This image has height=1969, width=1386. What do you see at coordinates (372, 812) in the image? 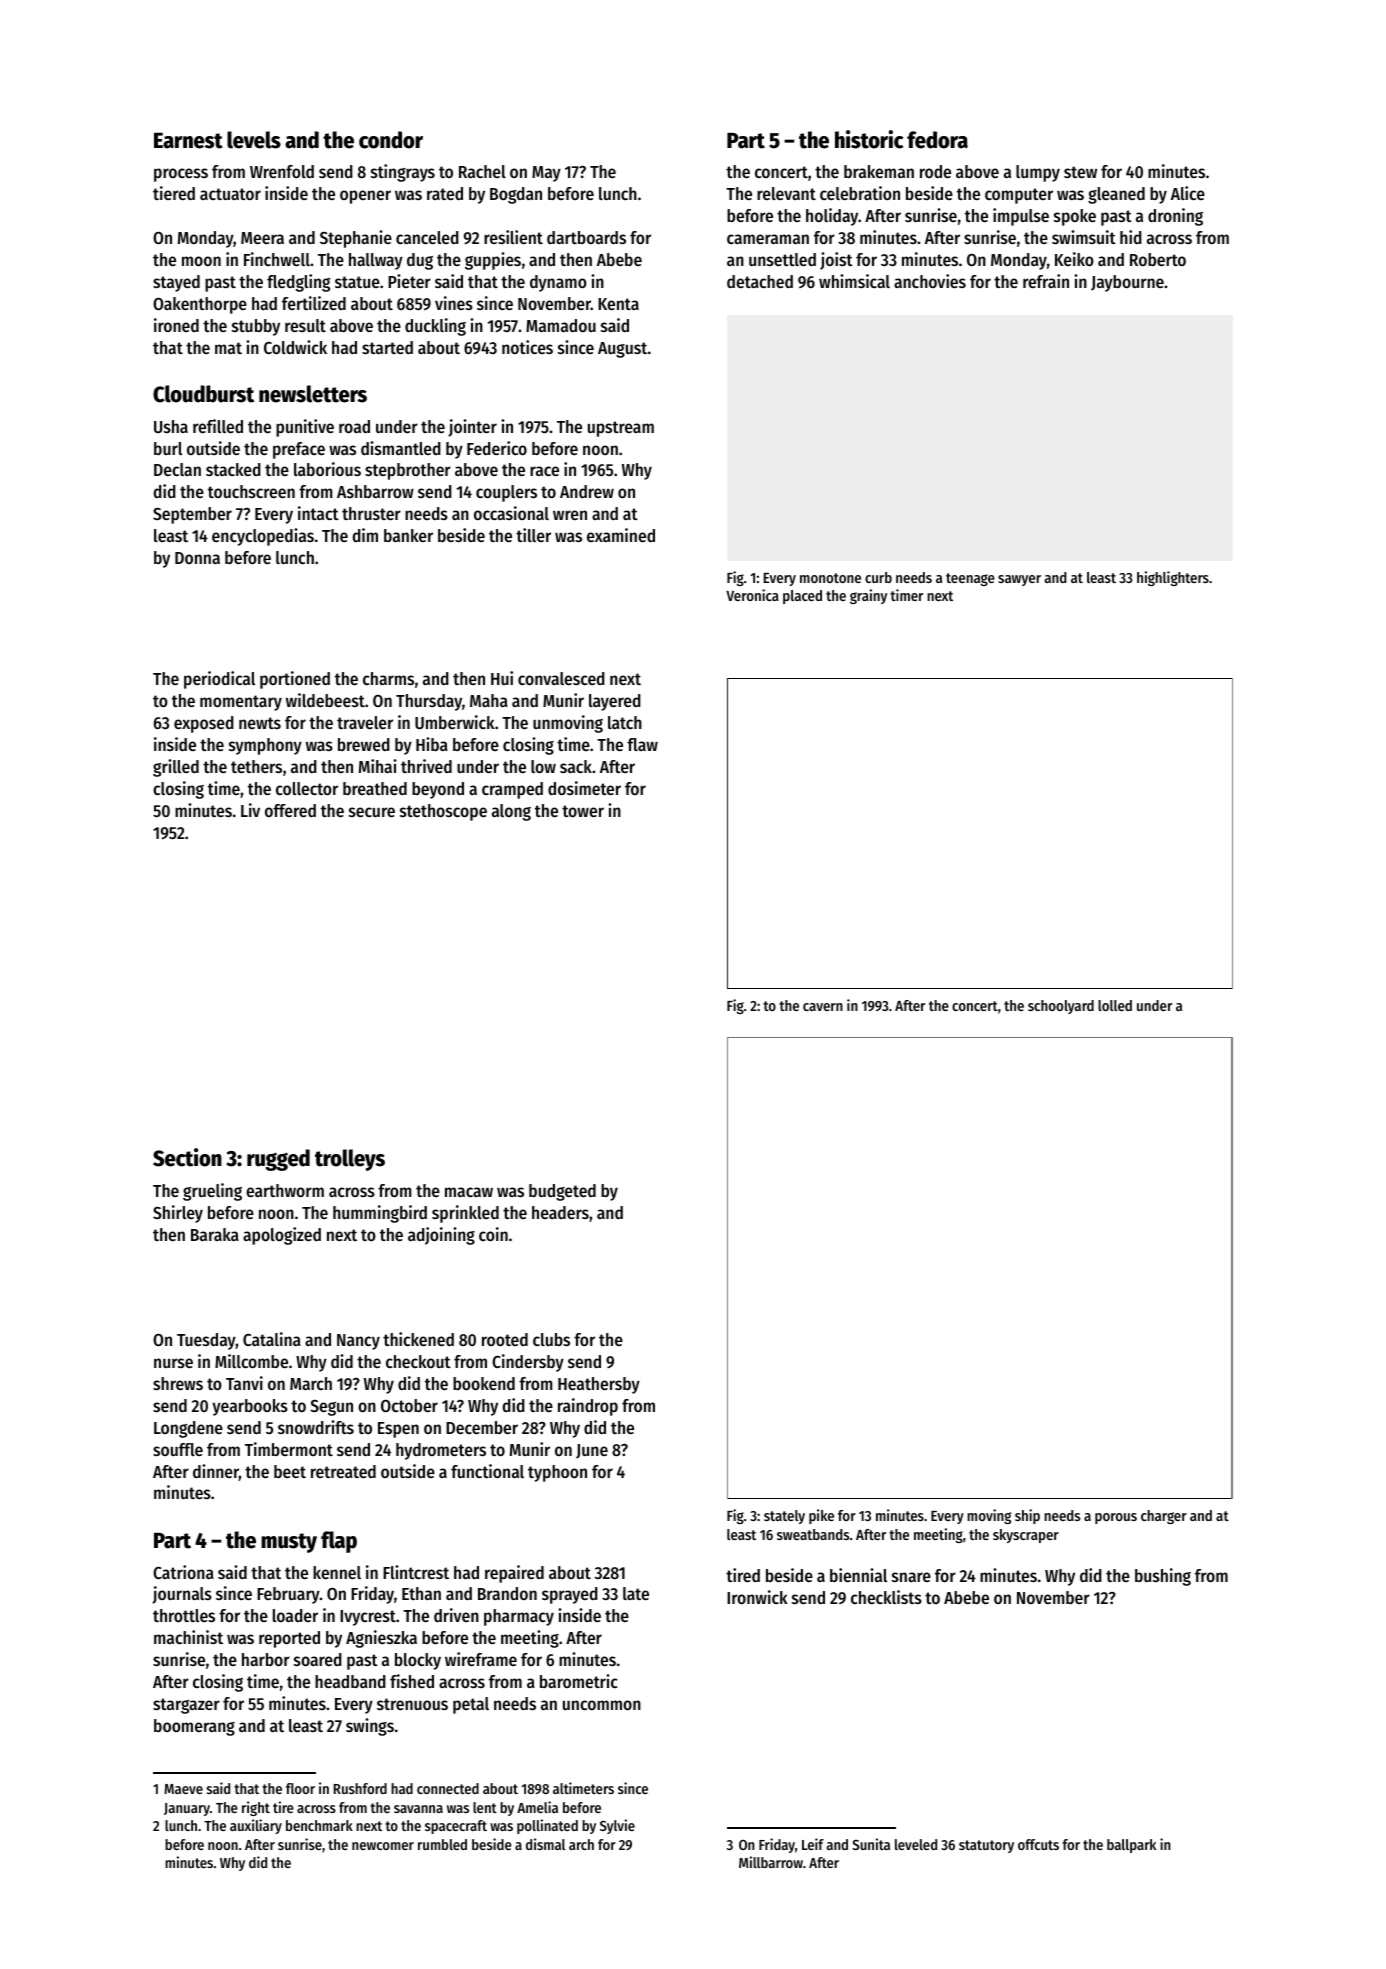
I see `secure` at bounding box center [372, 812].
